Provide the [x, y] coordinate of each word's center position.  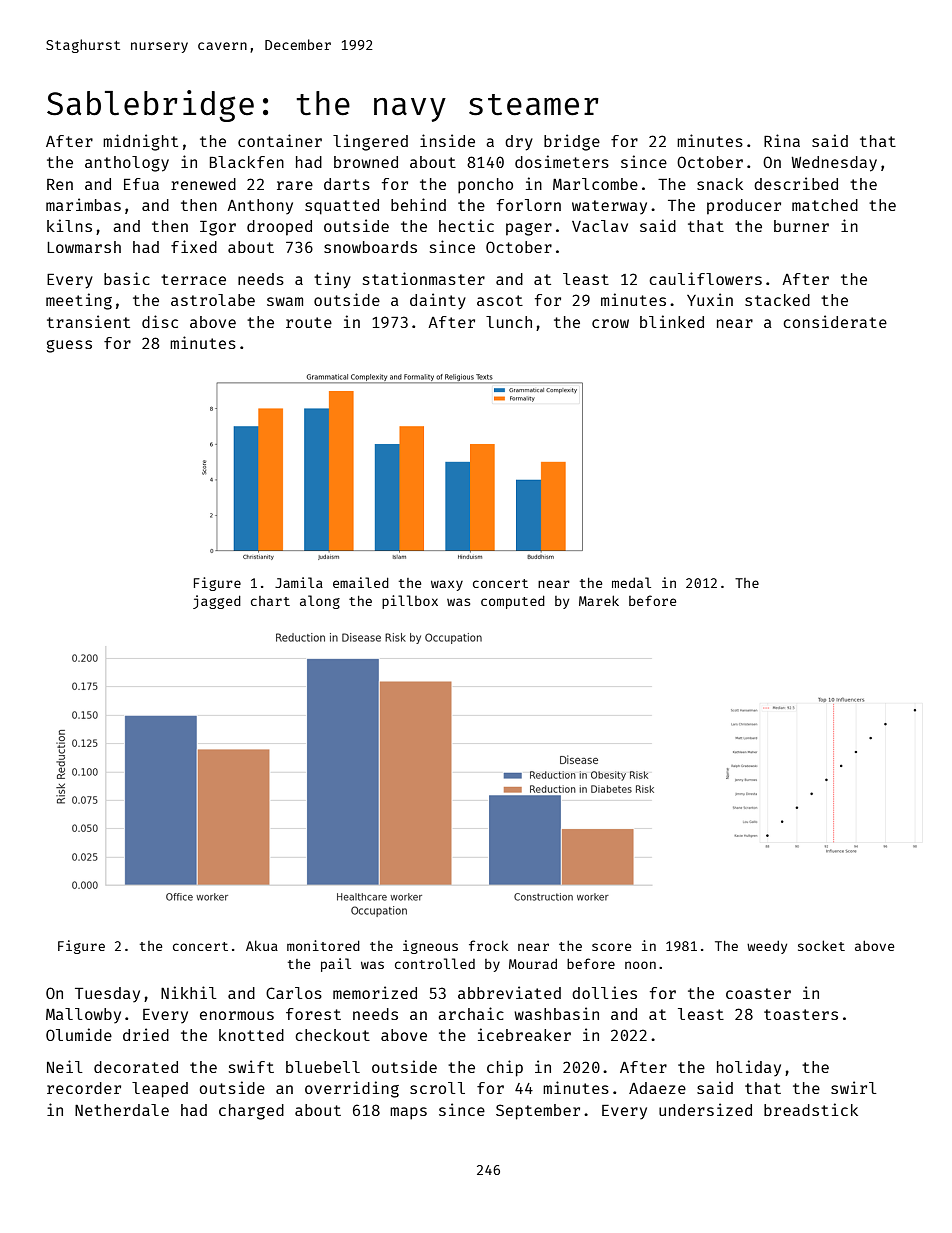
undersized [705, 1109]
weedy [767, 947]
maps [408, 1113]
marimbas [83, 204]
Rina [782, 140]
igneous [430, 947]
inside [447, 140]
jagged [217, 602]
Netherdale [122, 1110]
